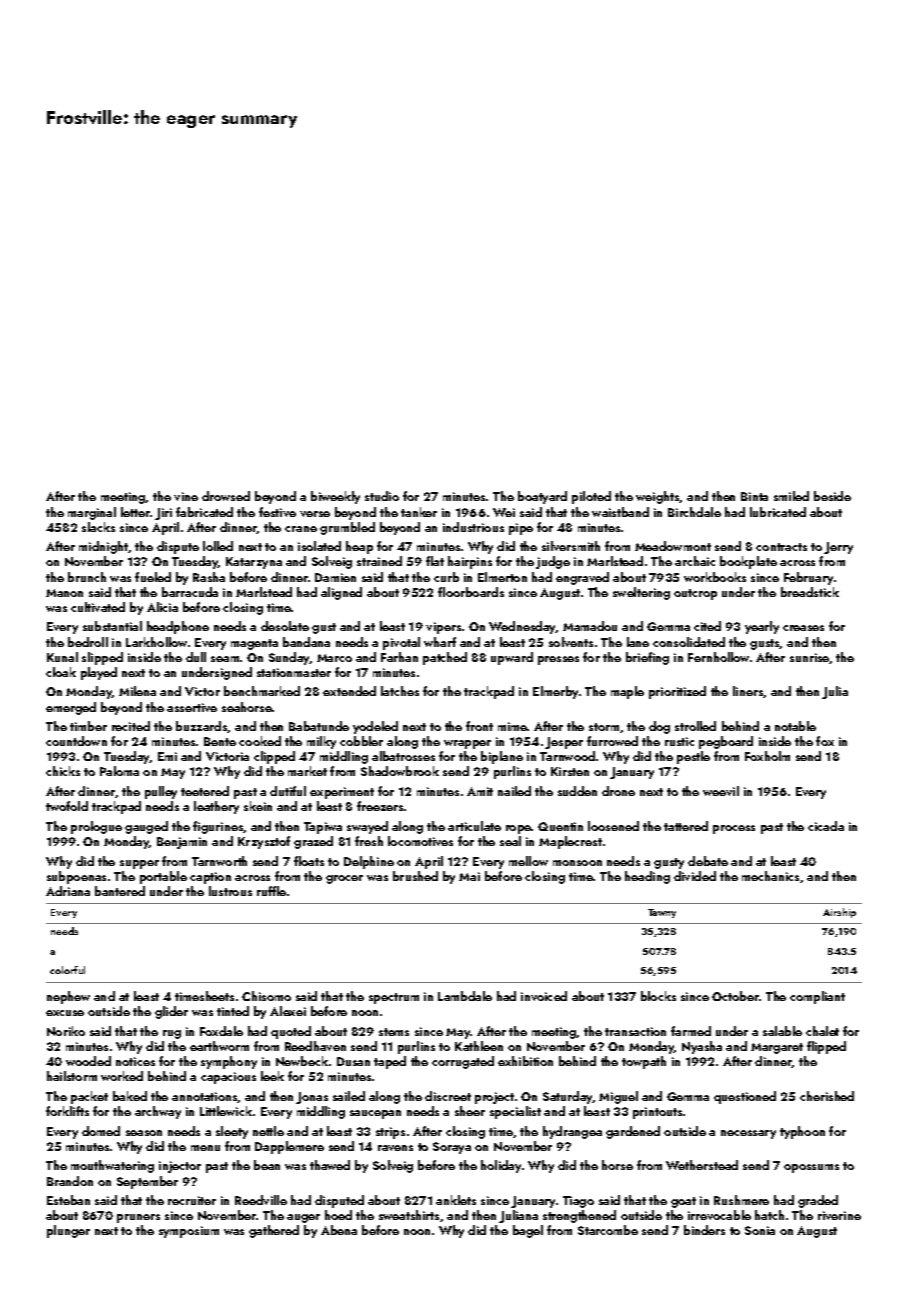 Image resolution: width=908 pixels, height=1316 pixels. What do you see at coordinates (347, 528) in the image?
I see `grumbled` at bounding box center [347, 528].
